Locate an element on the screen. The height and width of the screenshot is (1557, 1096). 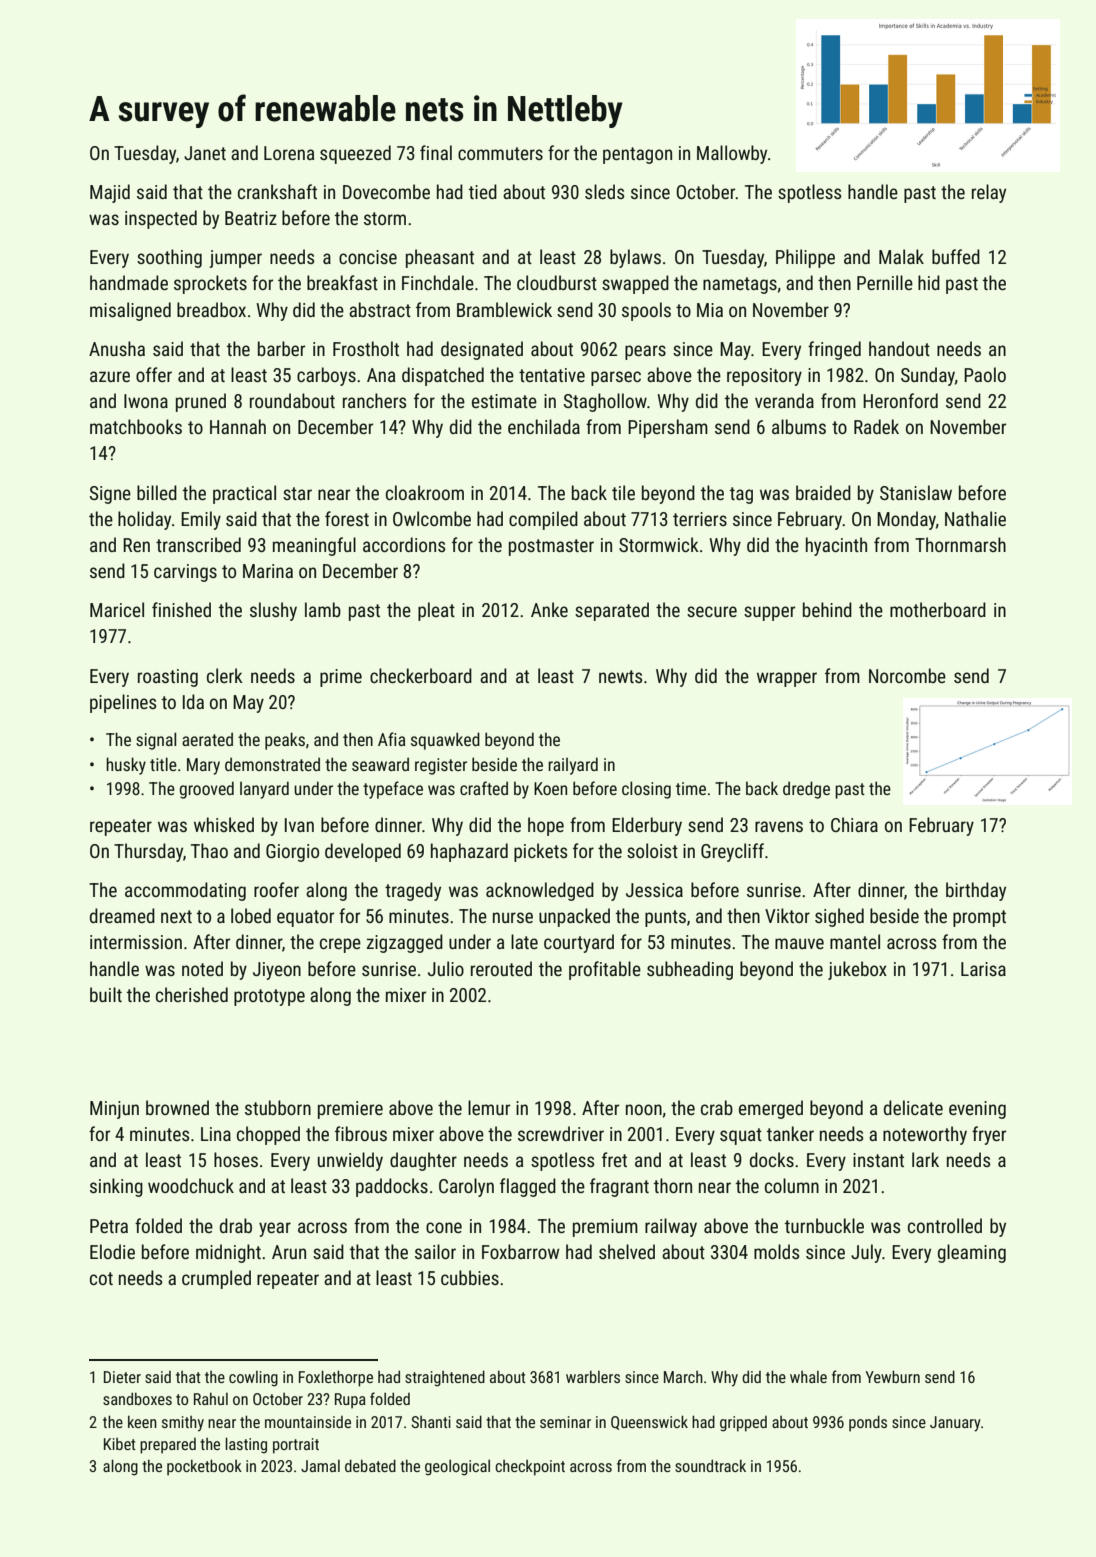
sighed is located at coordinates (839, 917).
